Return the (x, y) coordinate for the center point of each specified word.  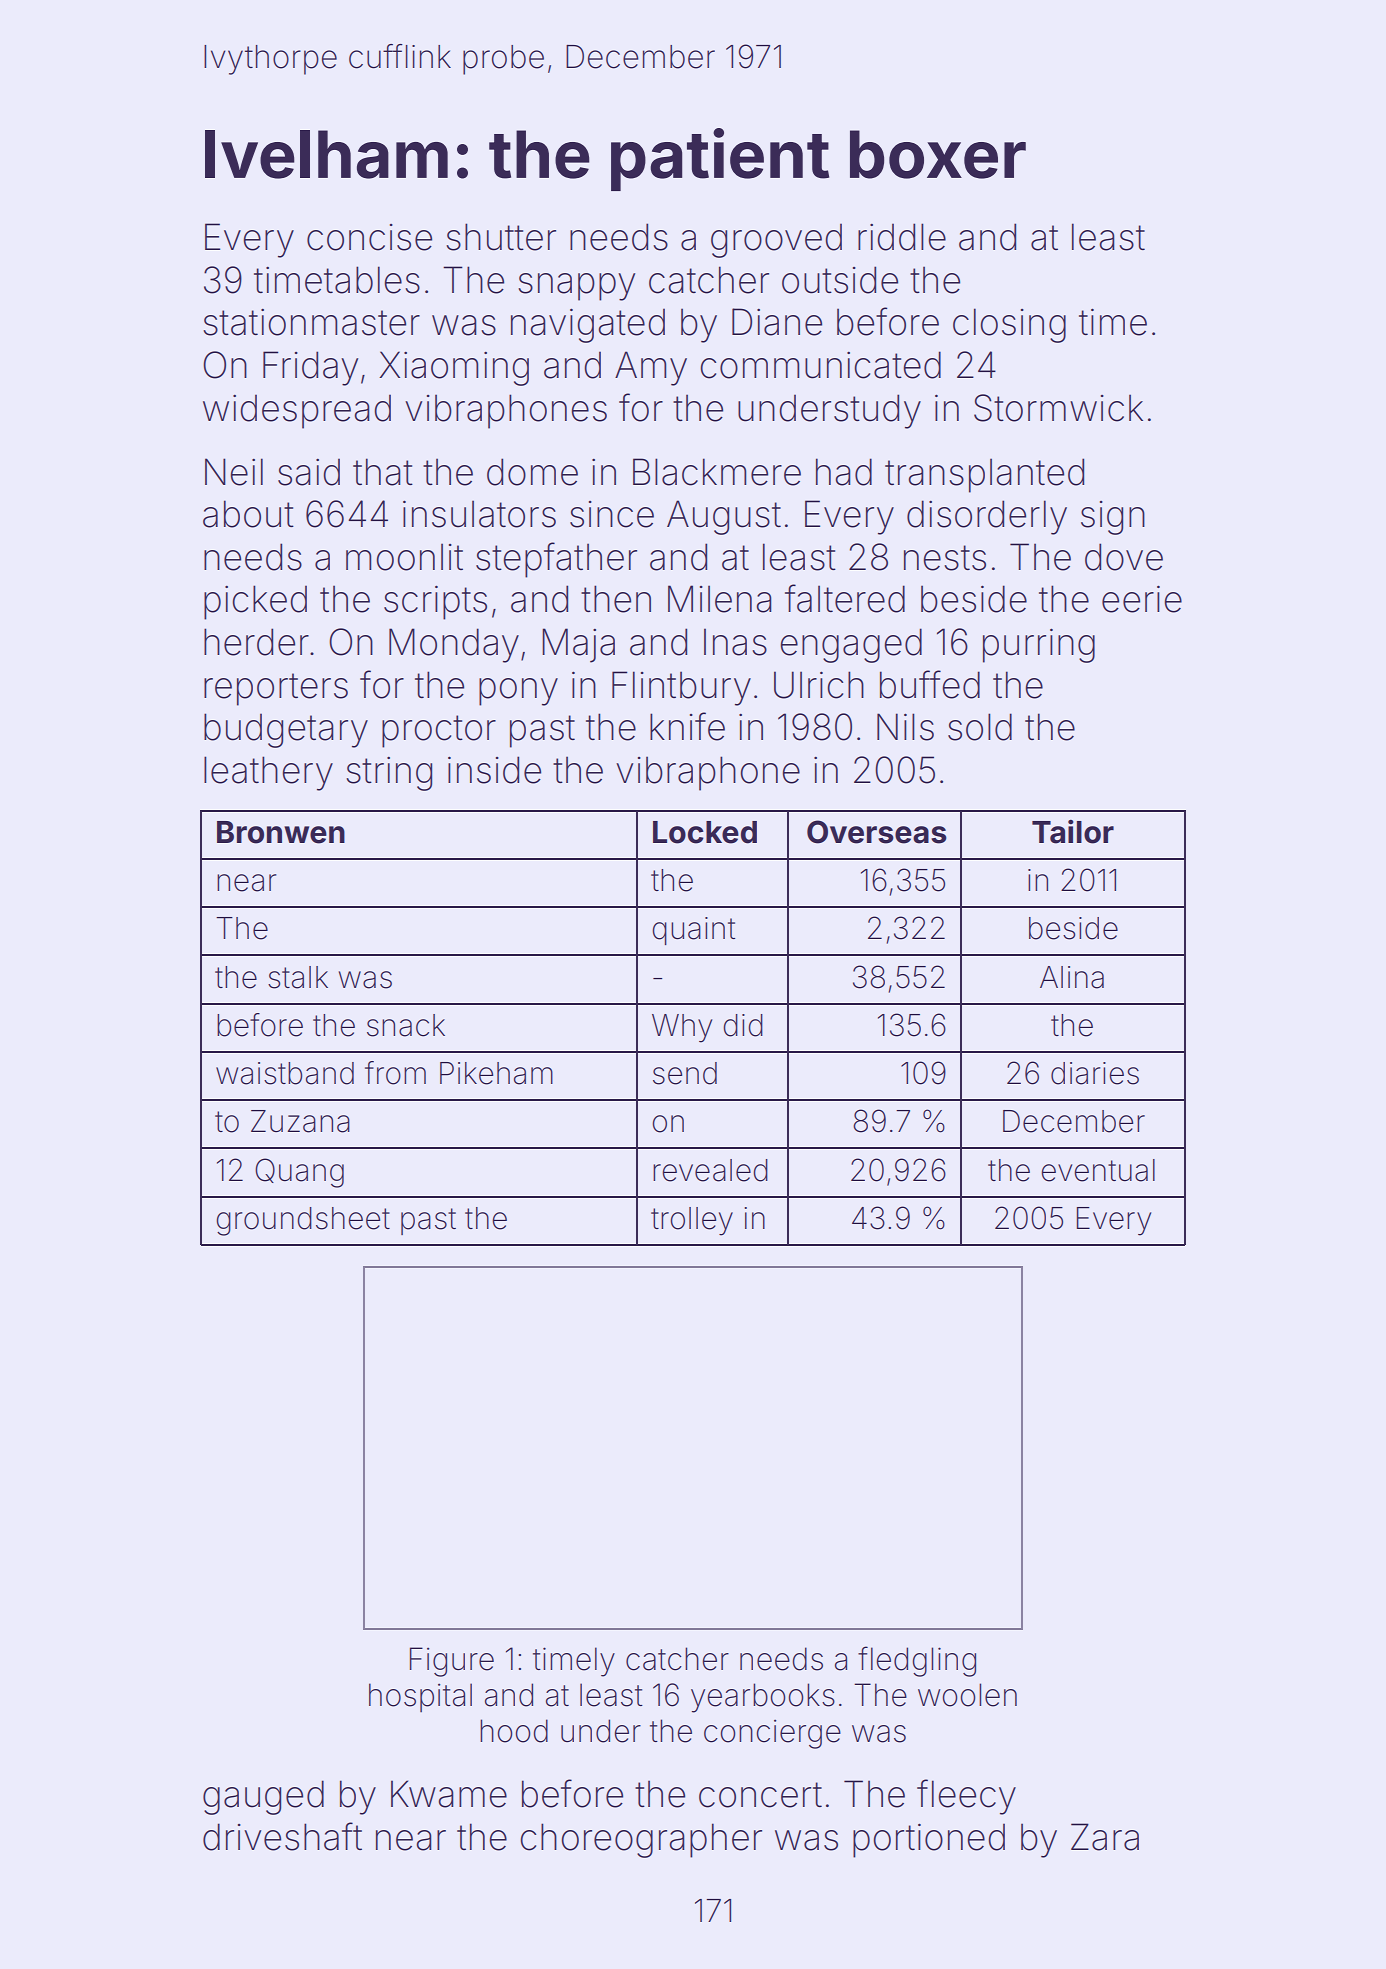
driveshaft (282, 1836)
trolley (692, 1221)
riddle (902, 237)
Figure (452, 1662)
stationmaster (311, 322)
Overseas (877, 832)
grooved (776, 241)
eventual (1098, 1170)
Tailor (1073, 832)
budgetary (286, 730)
